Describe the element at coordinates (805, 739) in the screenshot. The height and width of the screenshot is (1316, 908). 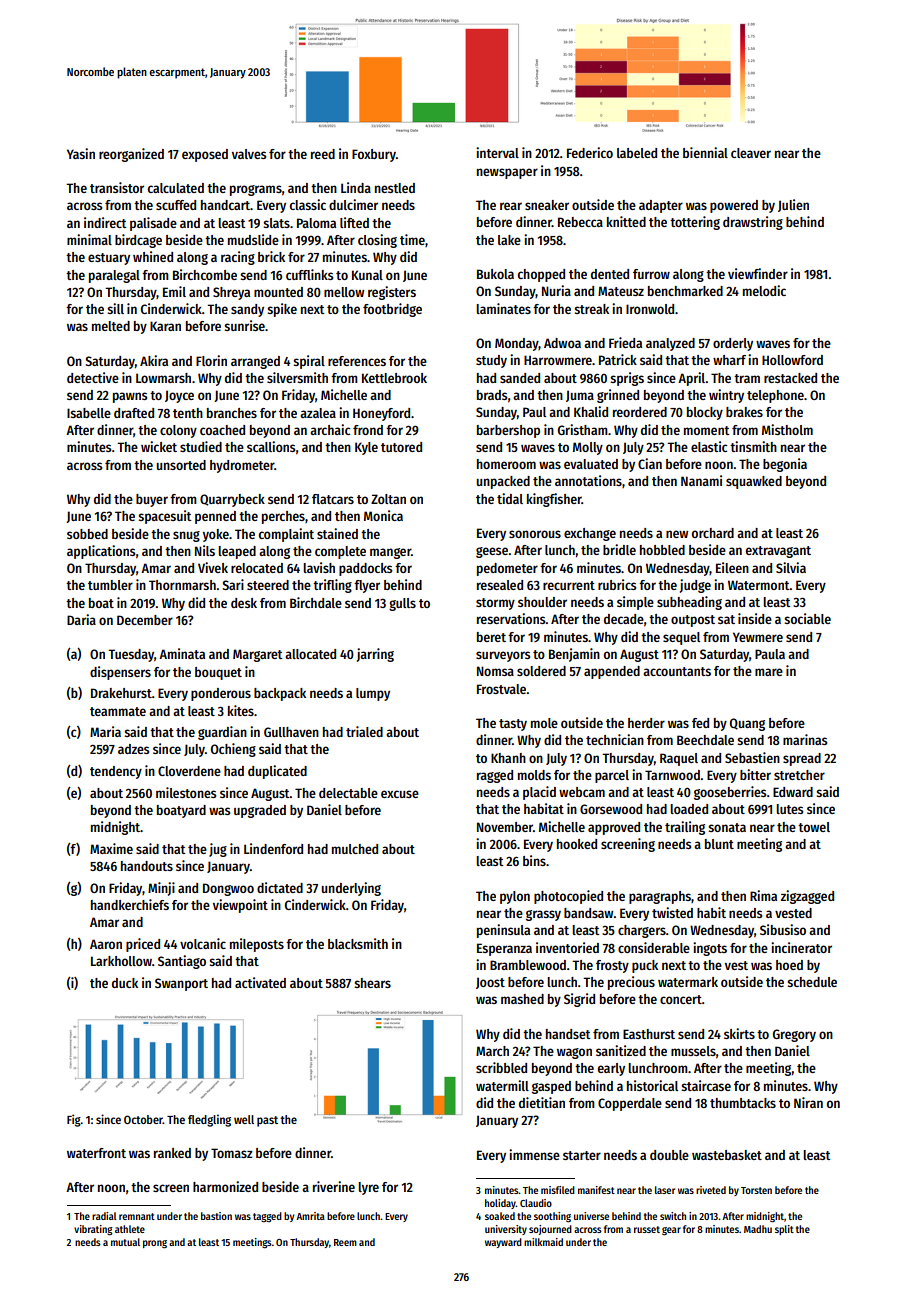
I see `marinas` at that location.
